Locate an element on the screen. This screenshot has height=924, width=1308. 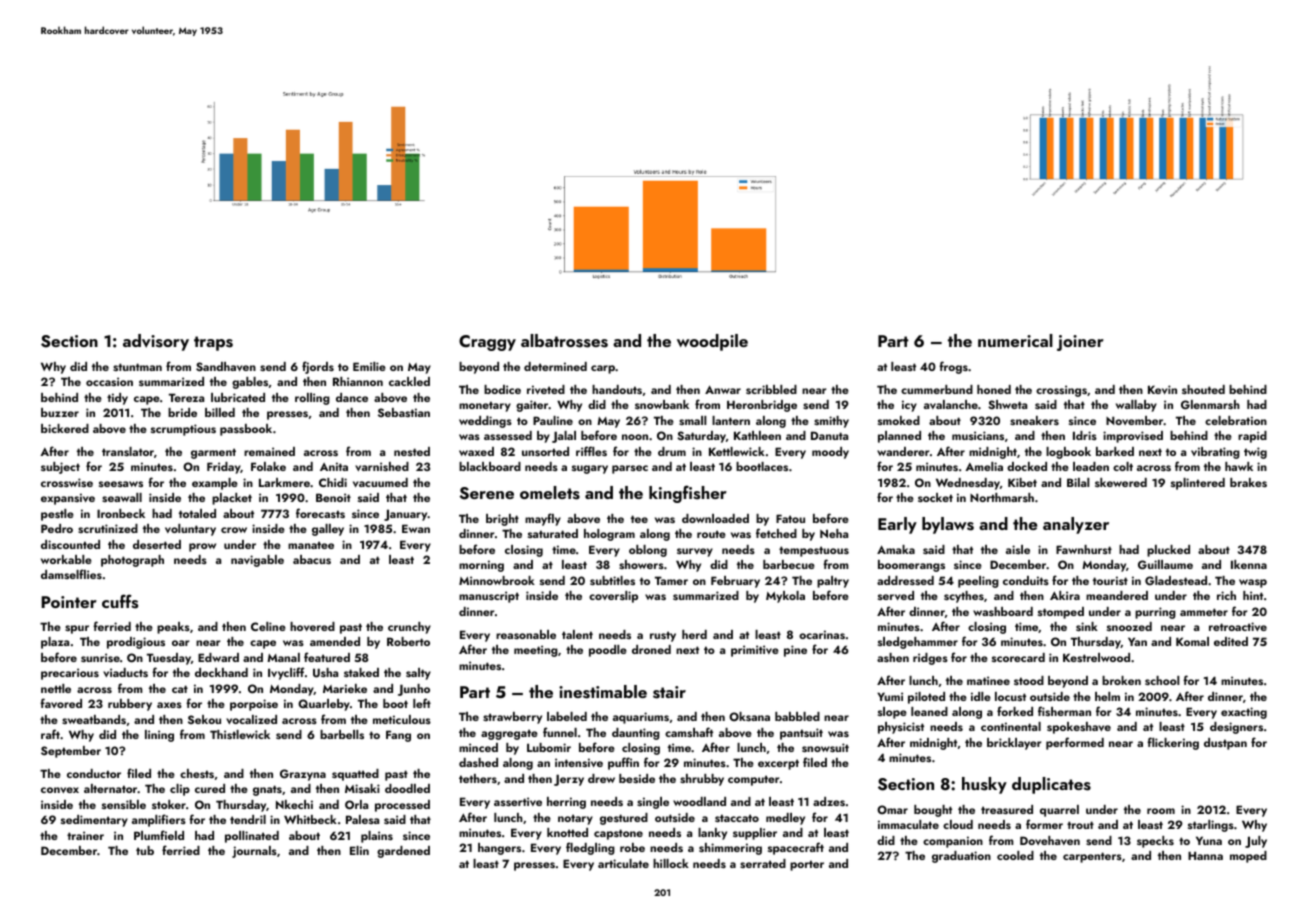
bricklayer is located at coordinates (1014, 744).
